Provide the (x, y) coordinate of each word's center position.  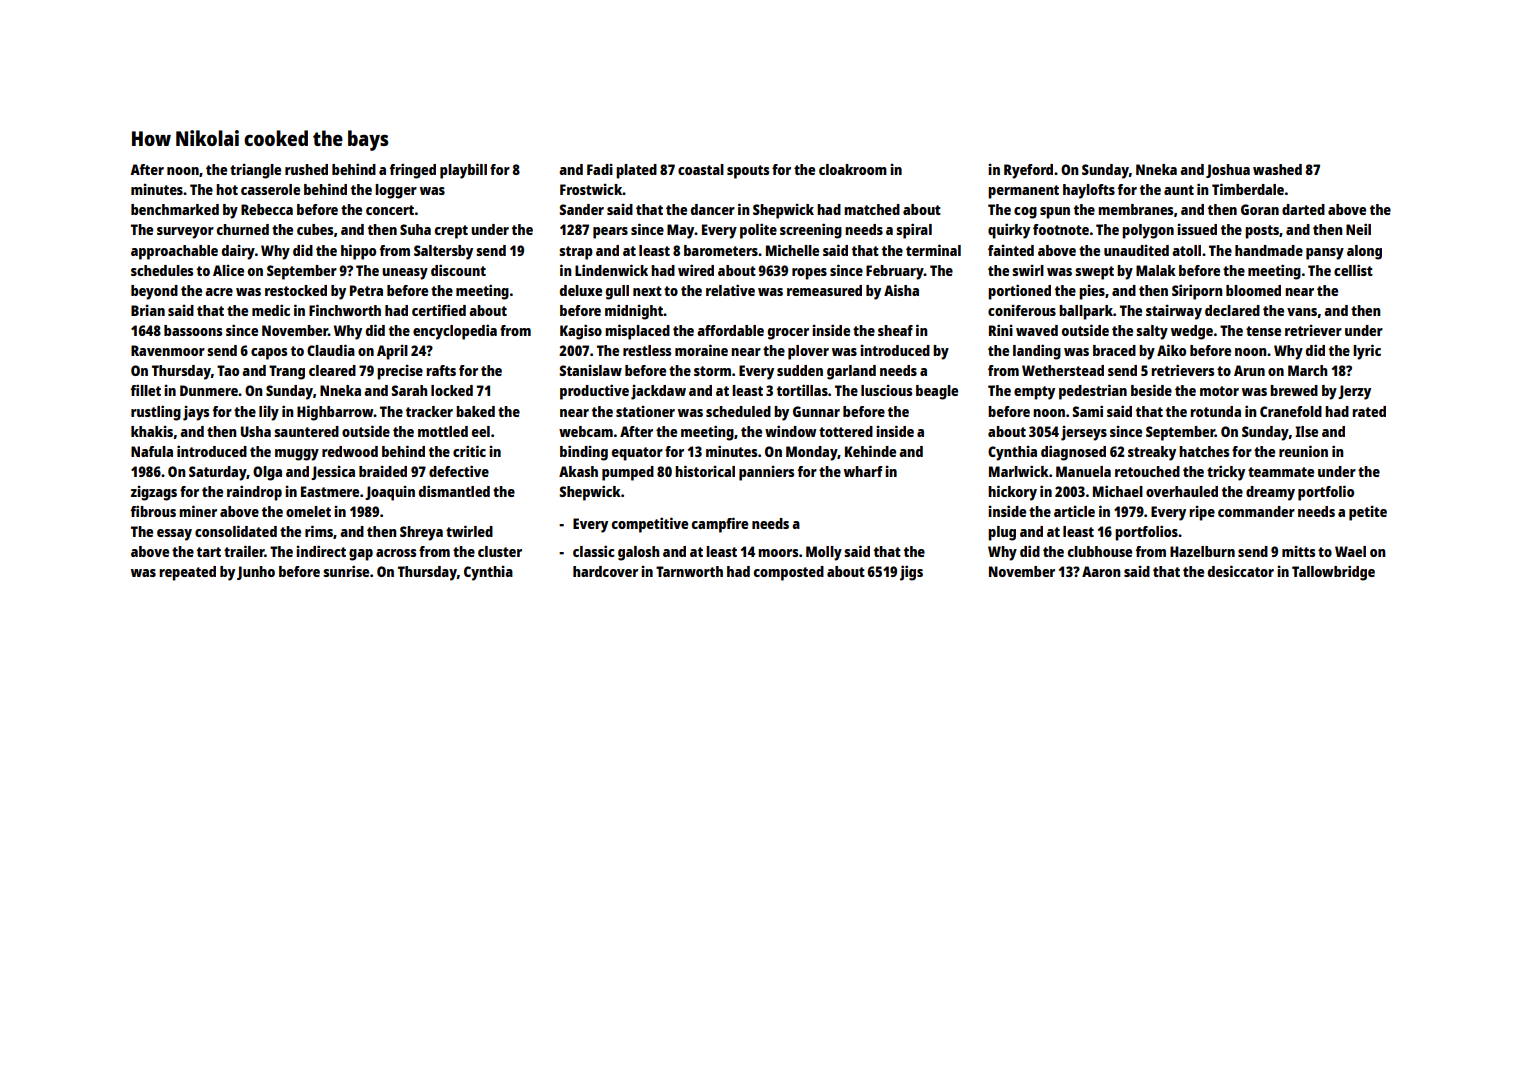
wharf (863, 471)
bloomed (1253, 290)
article (1074, 511)
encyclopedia (455, 332)
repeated (187, 573)
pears (610, 233)
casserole (270, 189)
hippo (358, 252)
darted (1303, 209)
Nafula (152, 451)
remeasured (824, 290)
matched (872, 209)
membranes (1135, 209)
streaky (1152, 453)
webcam (586, 431)
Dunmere (209, 390)
